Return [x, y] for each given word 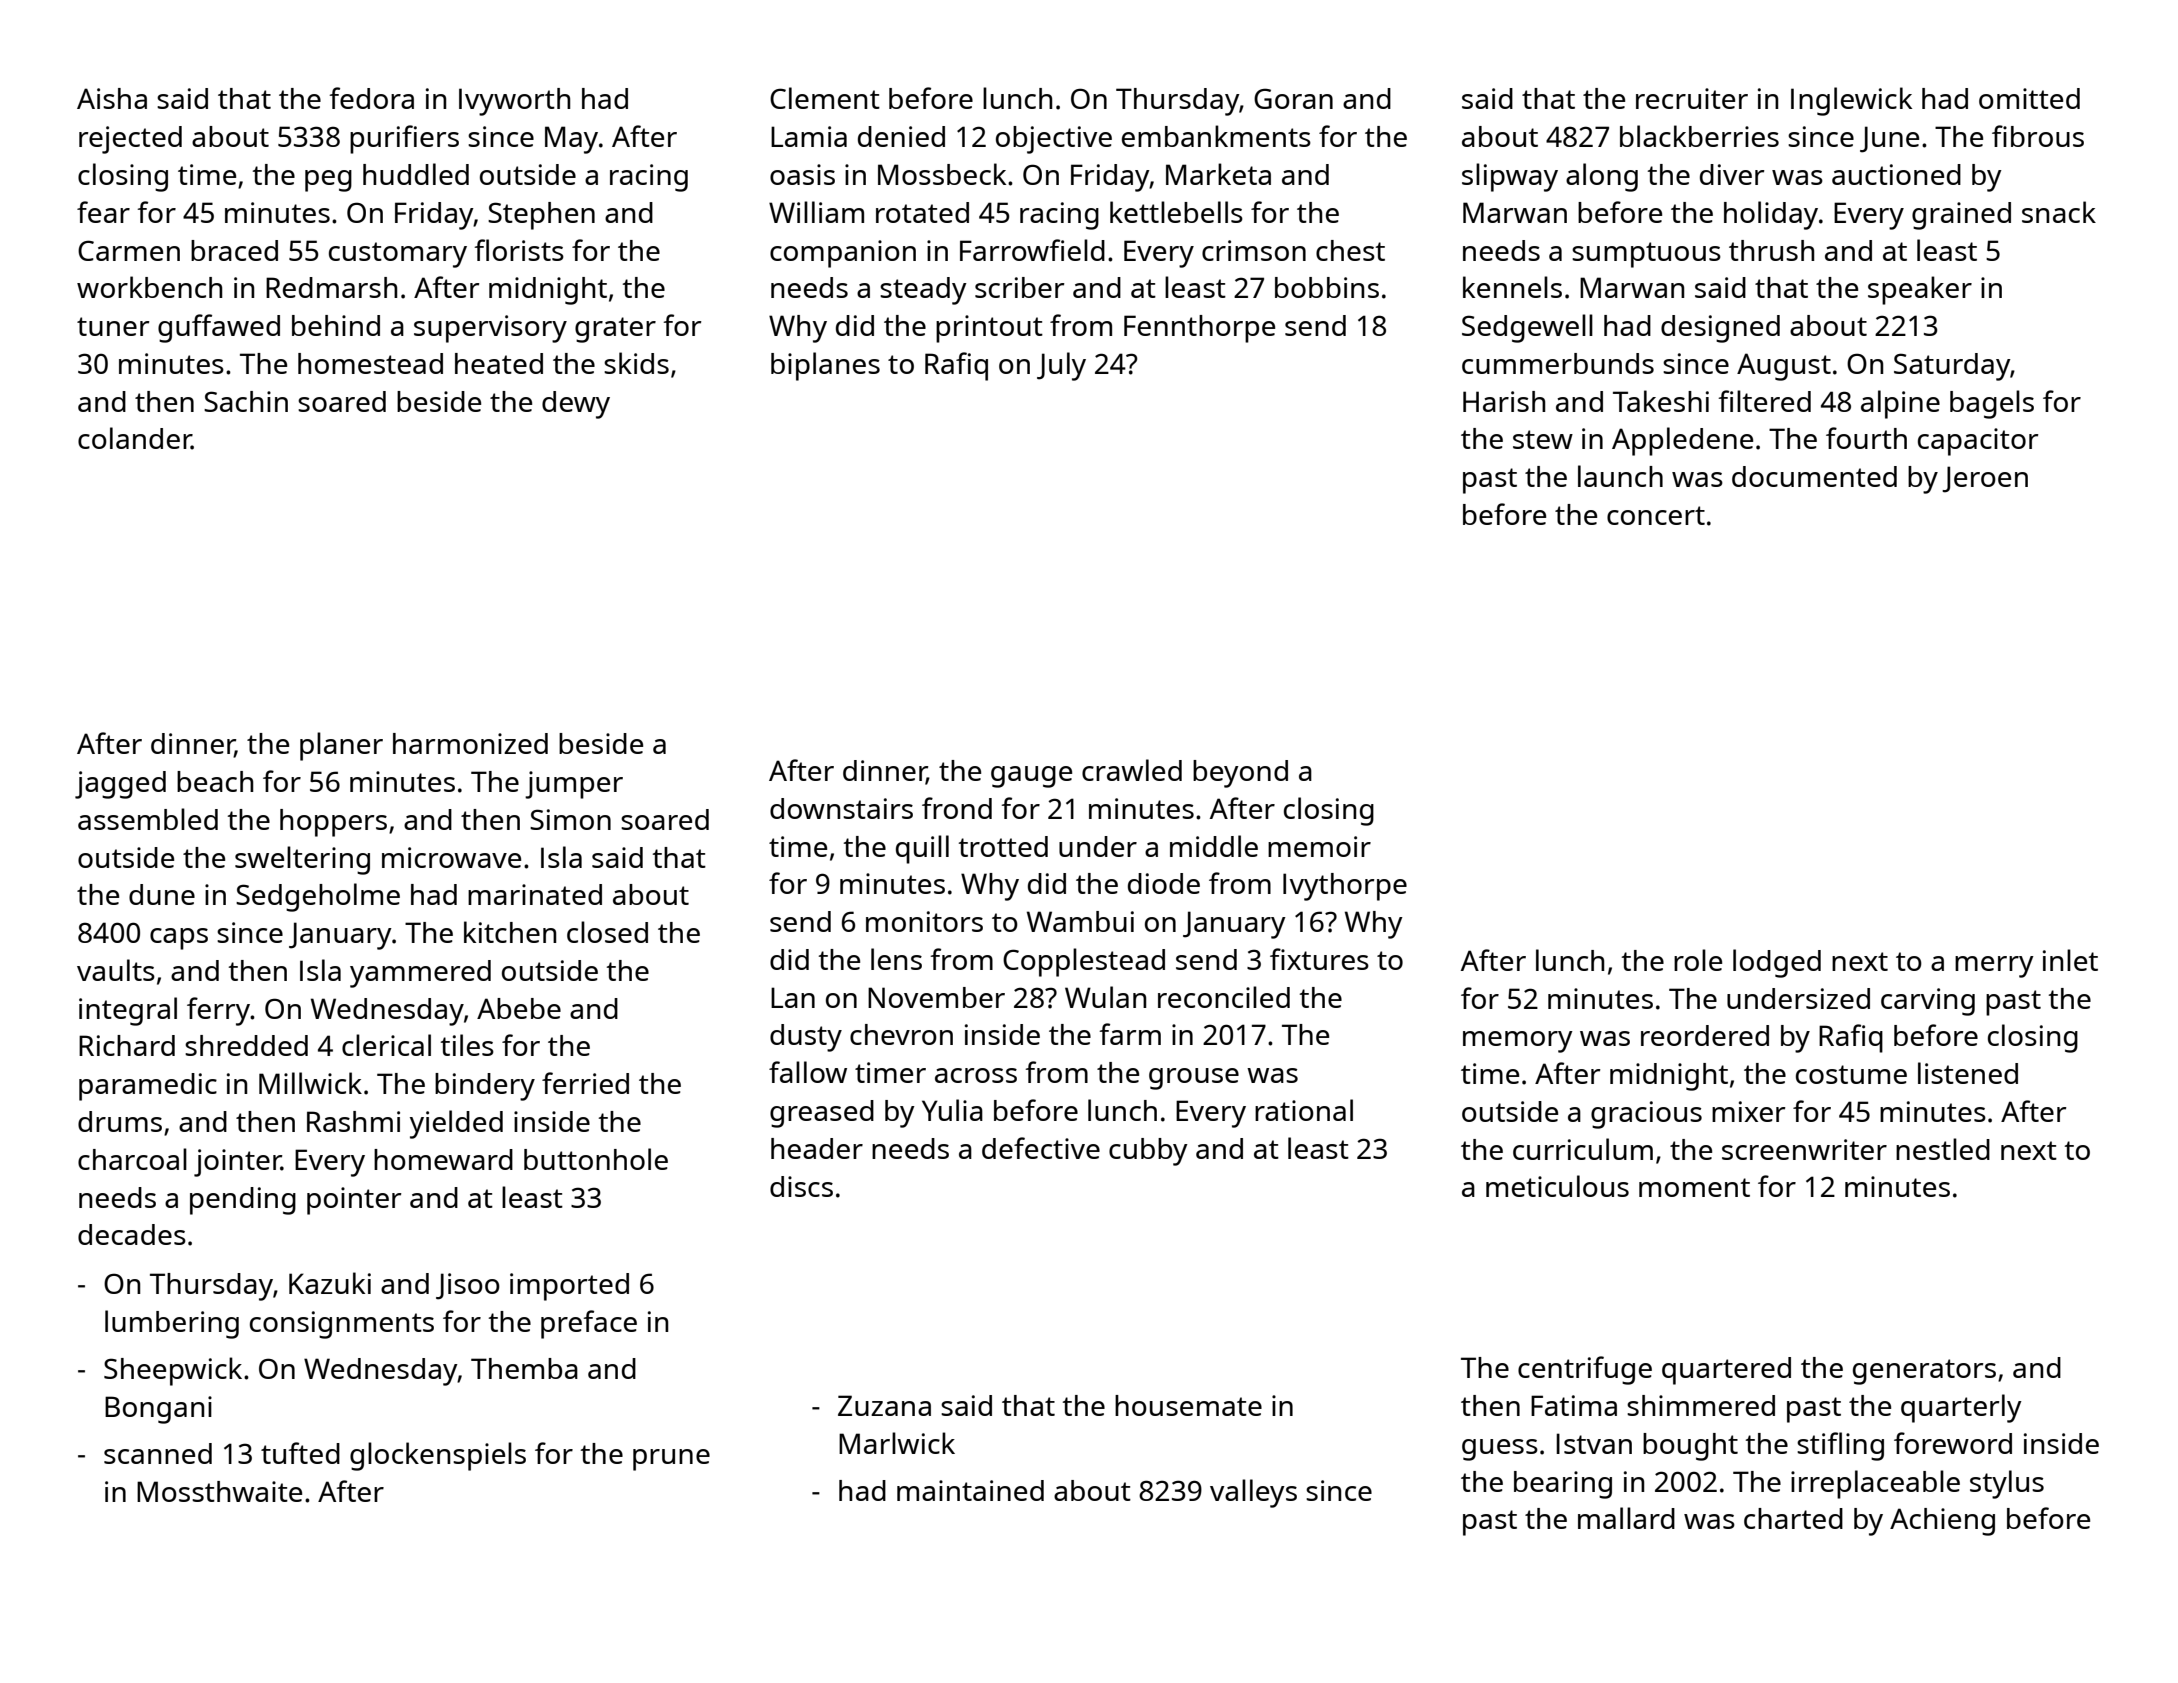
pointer [354, 1201]
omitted [2029, 98]
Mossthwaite [219, 1491]
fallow [808, 1072]
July [1061, 366]
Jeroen [1985, 479]
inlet [2070, 960]
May [571, 140]
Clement [825, 98]
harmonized [470, 743]
